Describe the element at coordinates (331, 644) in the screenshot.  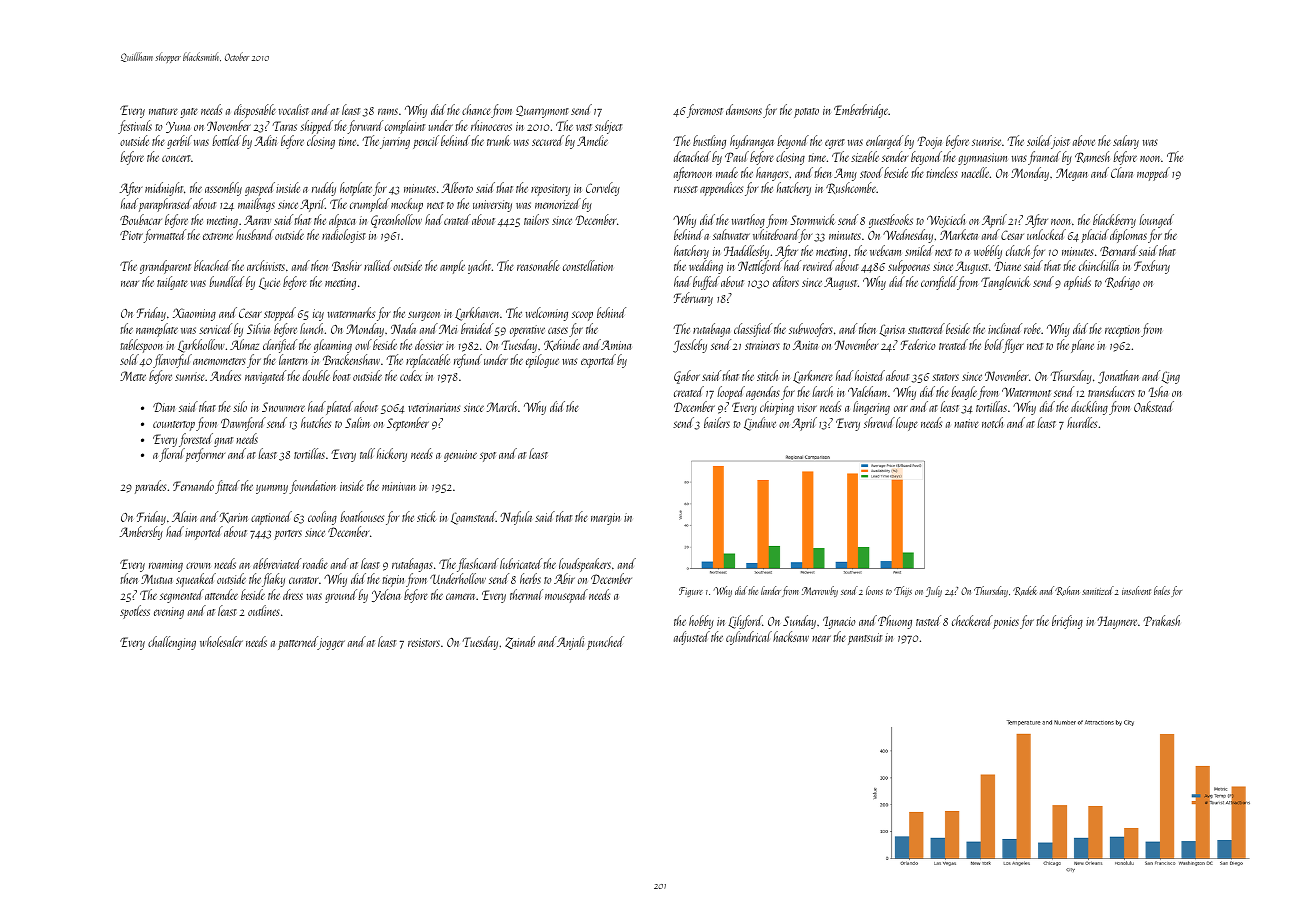
I see `jogger` at that location.
